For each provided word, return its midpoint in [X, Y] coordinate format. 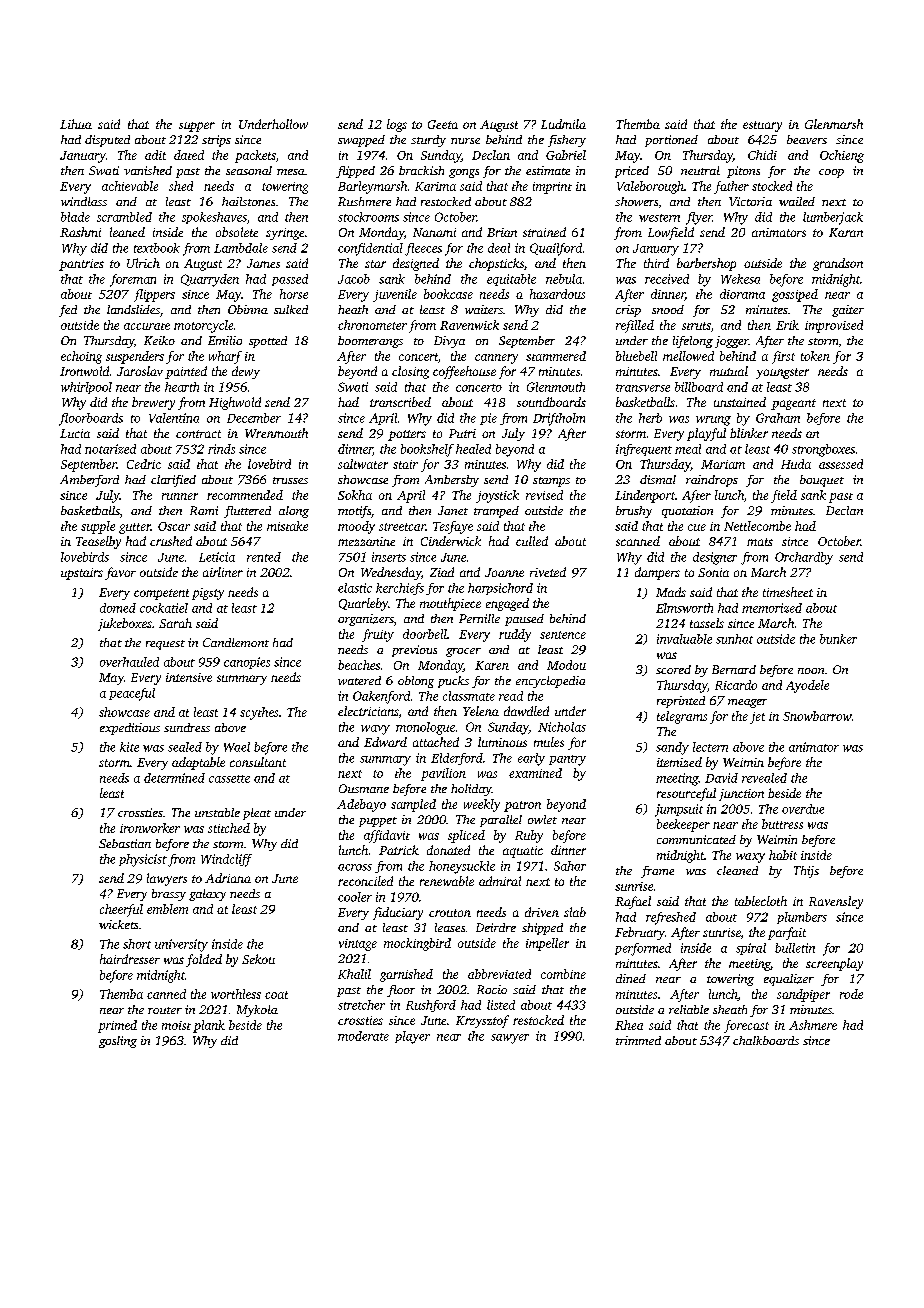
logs [397, 125]
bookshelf [427, 450]
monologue [425, 728]
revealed [764, 778]
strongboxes [823, 450]
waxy [750, 858]
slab [575, 912]
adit [155, 155]
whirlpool [86, 388]
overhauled [129, 662]
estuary [762, 126]
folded [204, 960]
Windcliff [226, 860]
